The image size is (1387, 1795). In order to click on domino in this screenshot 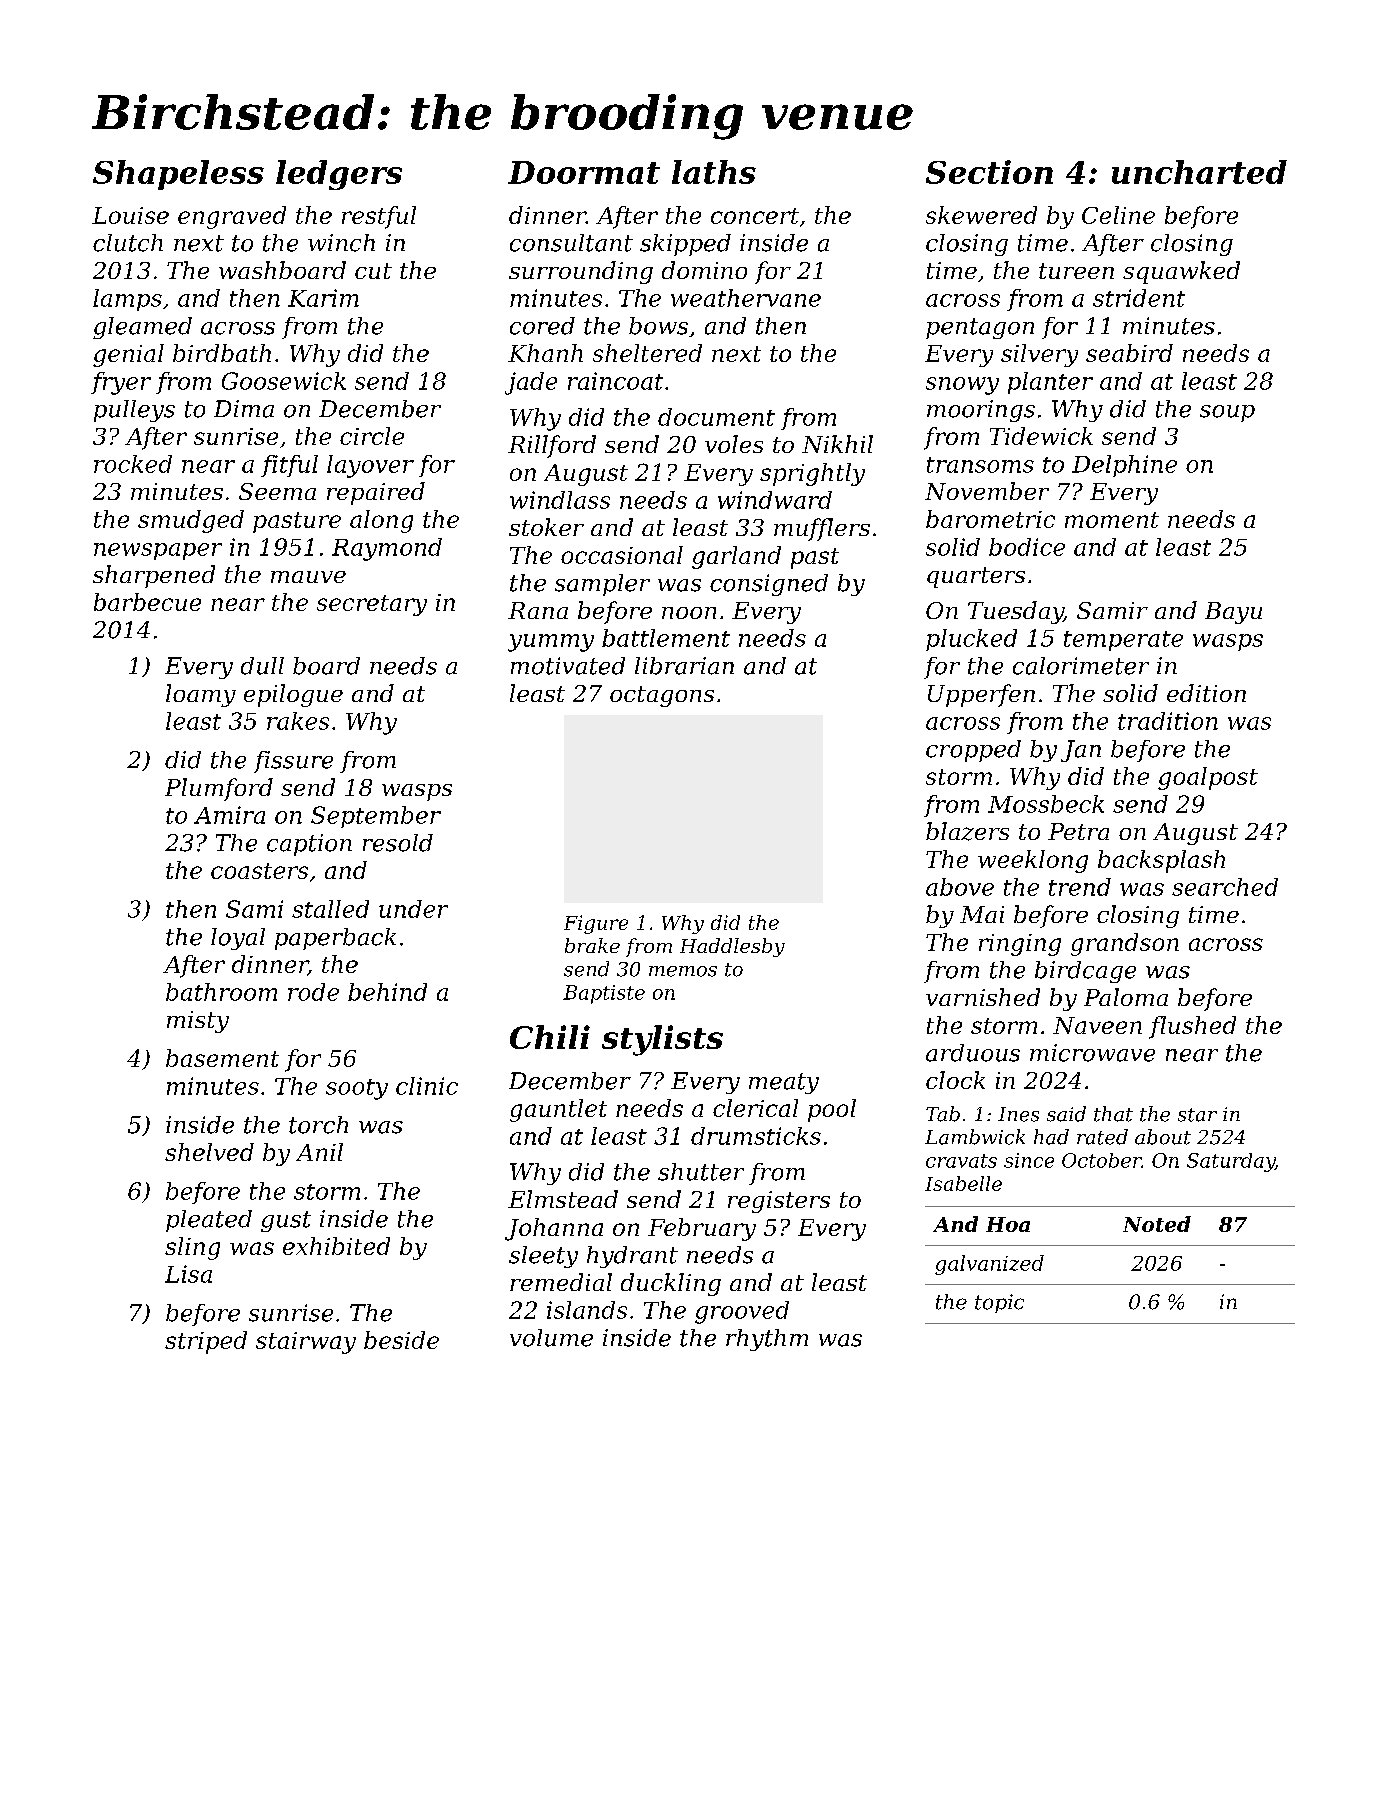, I will do `click(704, 270)`.
